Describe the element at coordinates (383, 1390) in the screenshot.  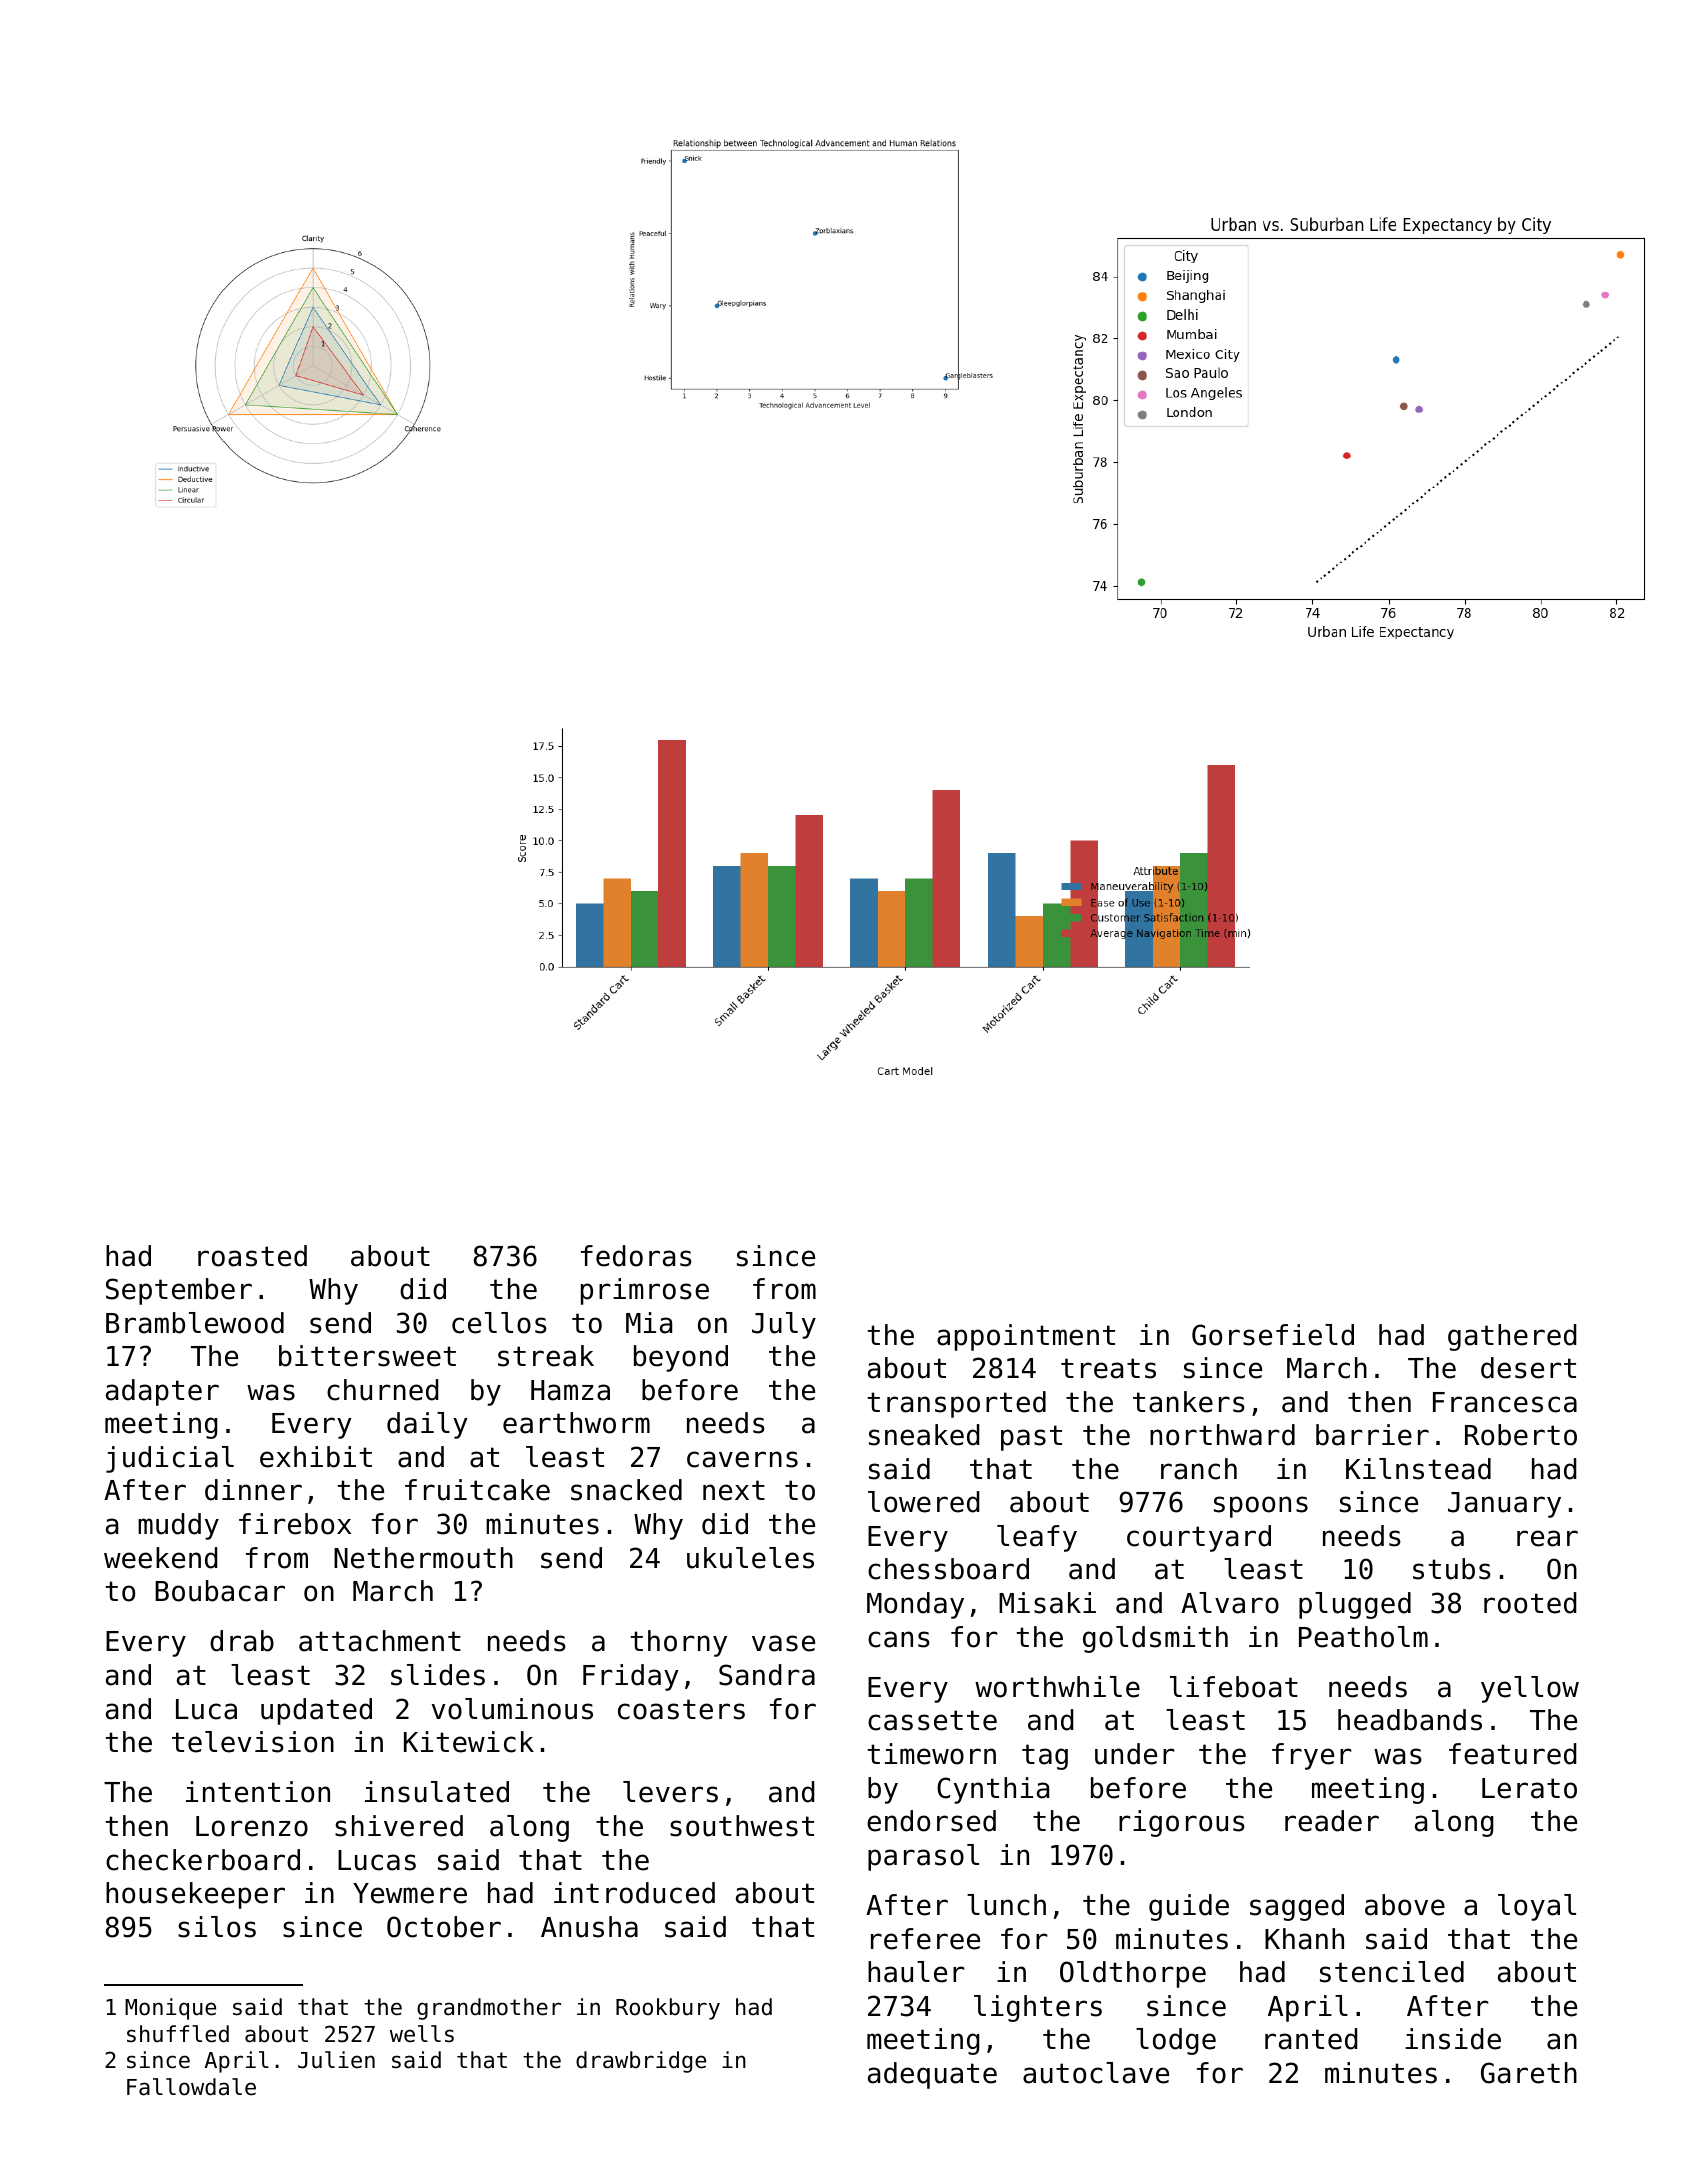
I see `churned` at that location.
